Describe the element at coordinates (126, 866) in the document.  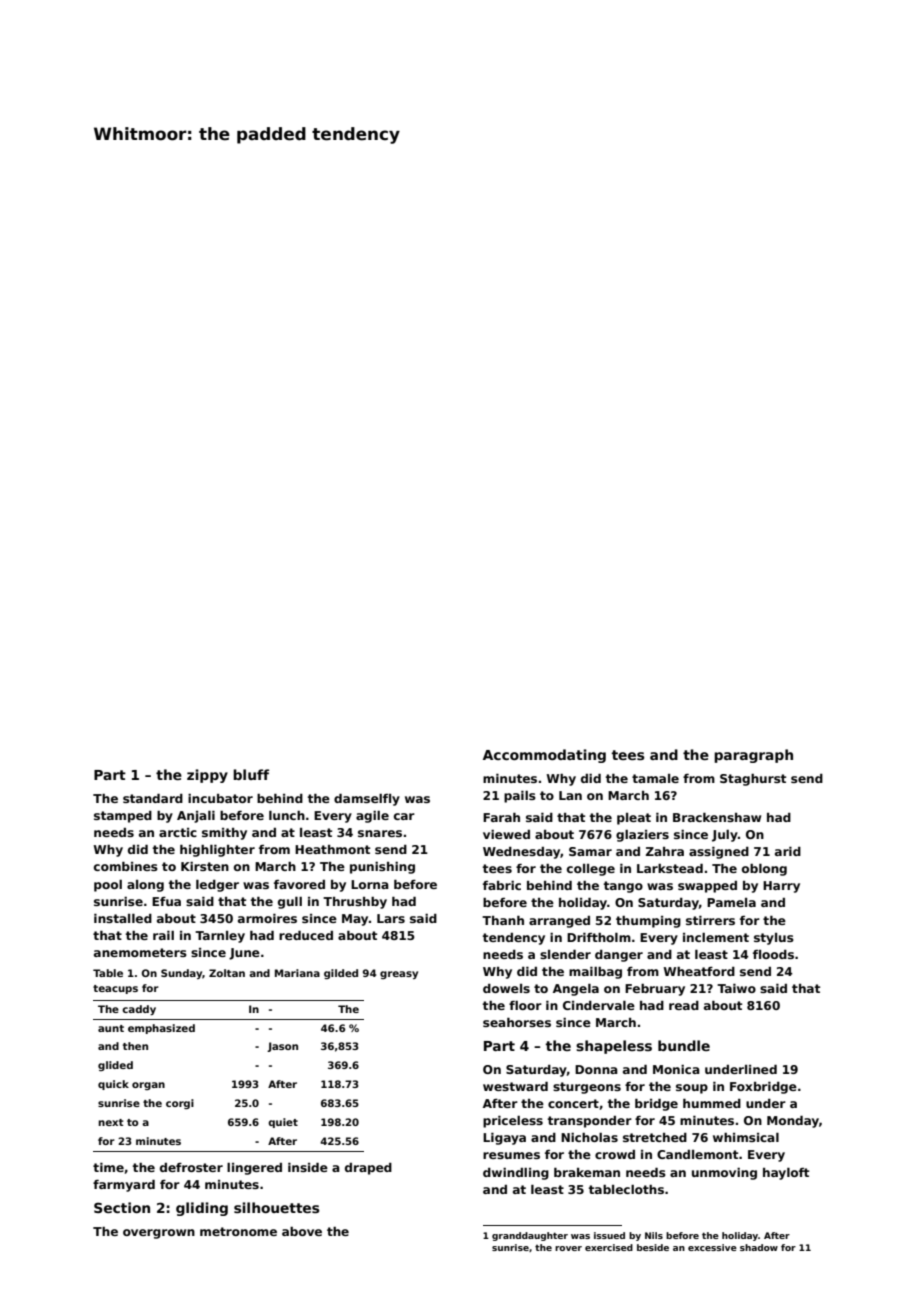
I see `combines` at that location.
